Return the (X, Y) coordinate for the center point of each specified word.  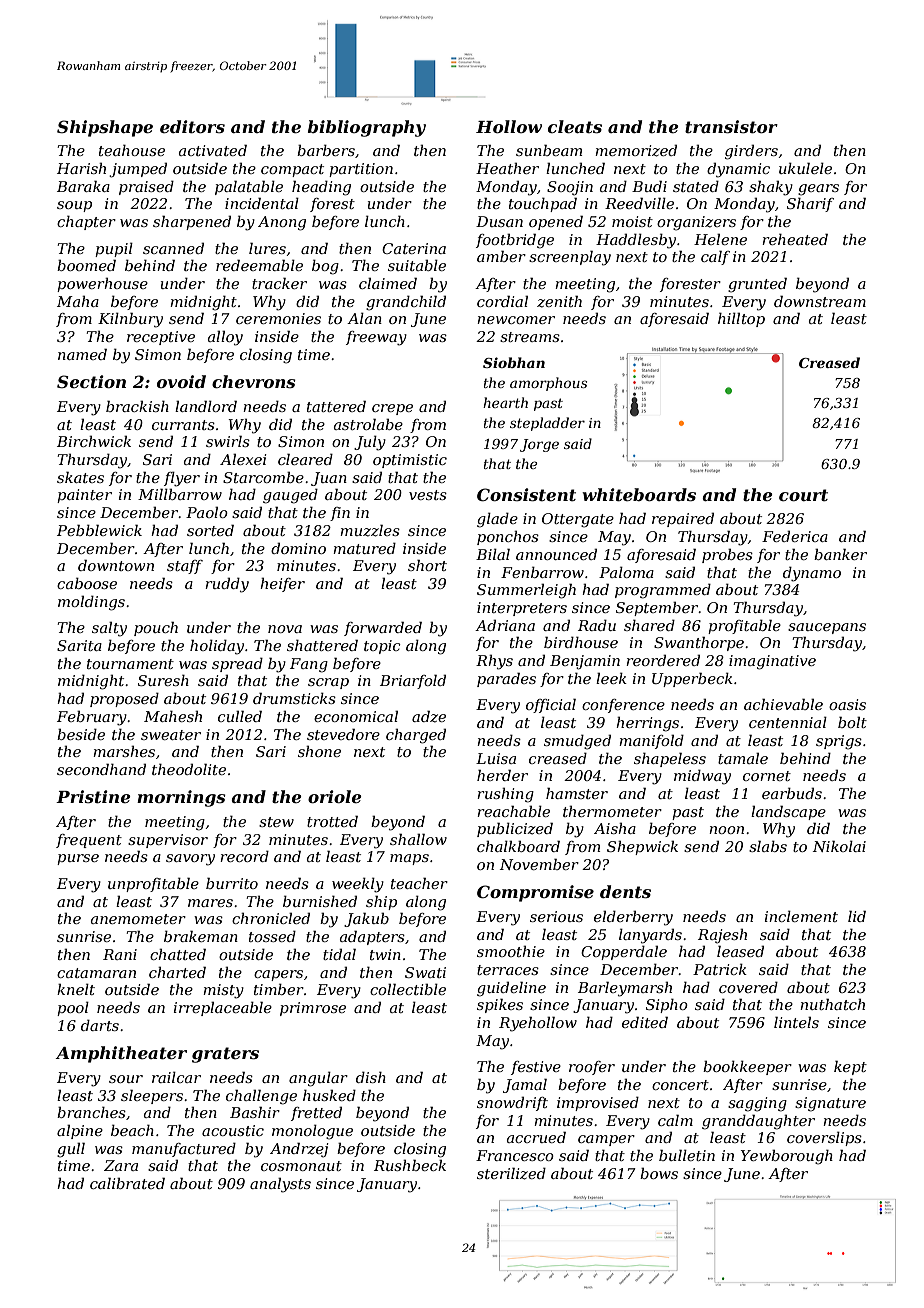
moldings (91, 603)
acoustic (233, 1130)
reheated (795, 239)
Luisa (496, 758)
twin (385, 954)
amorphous (548, 384)
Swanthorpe (699, 643)
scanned (173, 248)
